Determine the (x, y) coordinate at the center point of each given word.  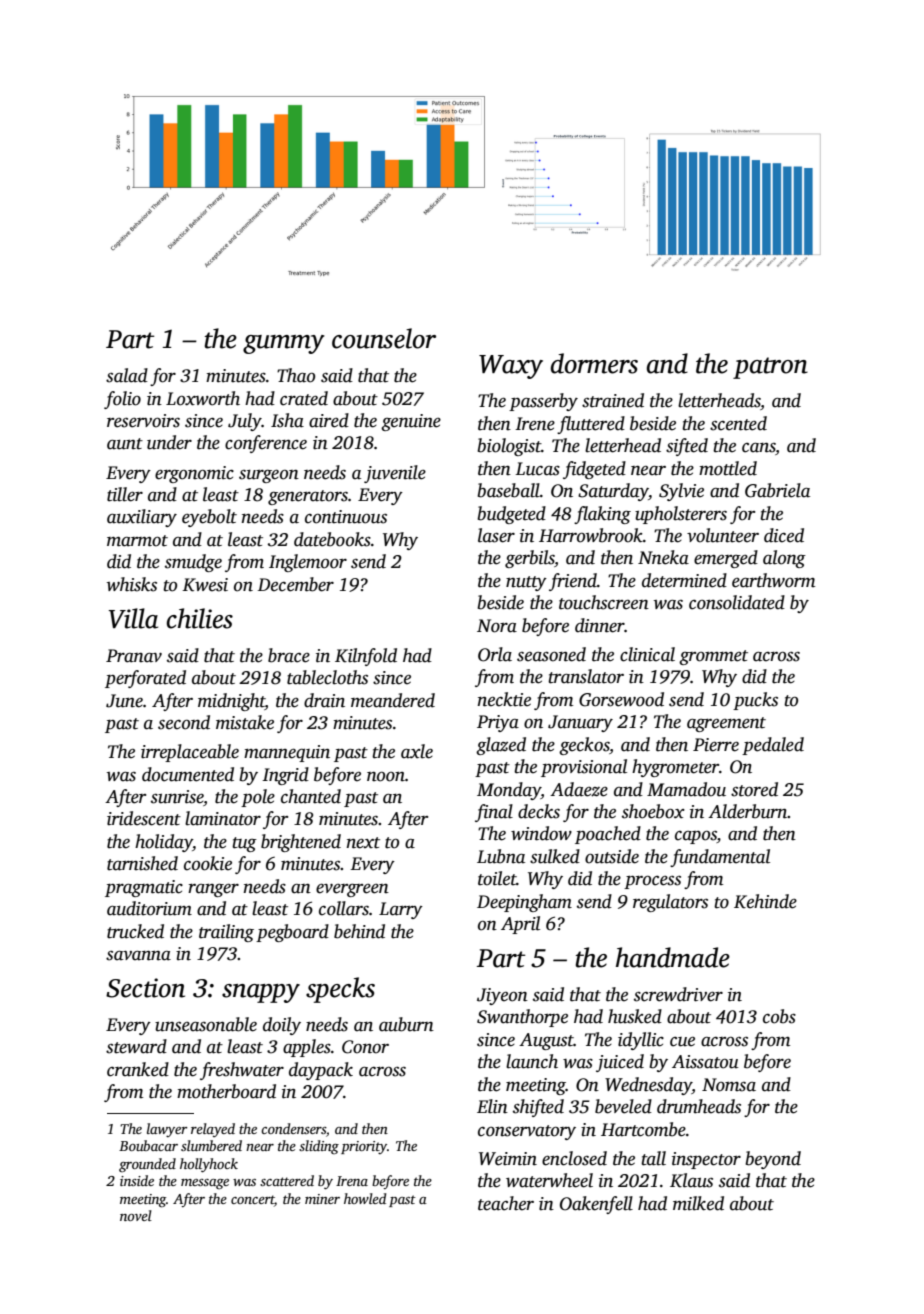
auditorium (149, 908)
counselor (384, 338)
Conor (365, 1047)
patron (770, 368)
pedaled (773, 746)
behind (359, 931)
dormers (594, 363)
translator (586, 676)
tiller (125, 494)
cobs (779, 1016)
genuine (411, 422)
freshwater (242, 1071)
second (184, 722)
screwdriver (678, 994)
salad (127, 375)
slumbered (211, 1145)
